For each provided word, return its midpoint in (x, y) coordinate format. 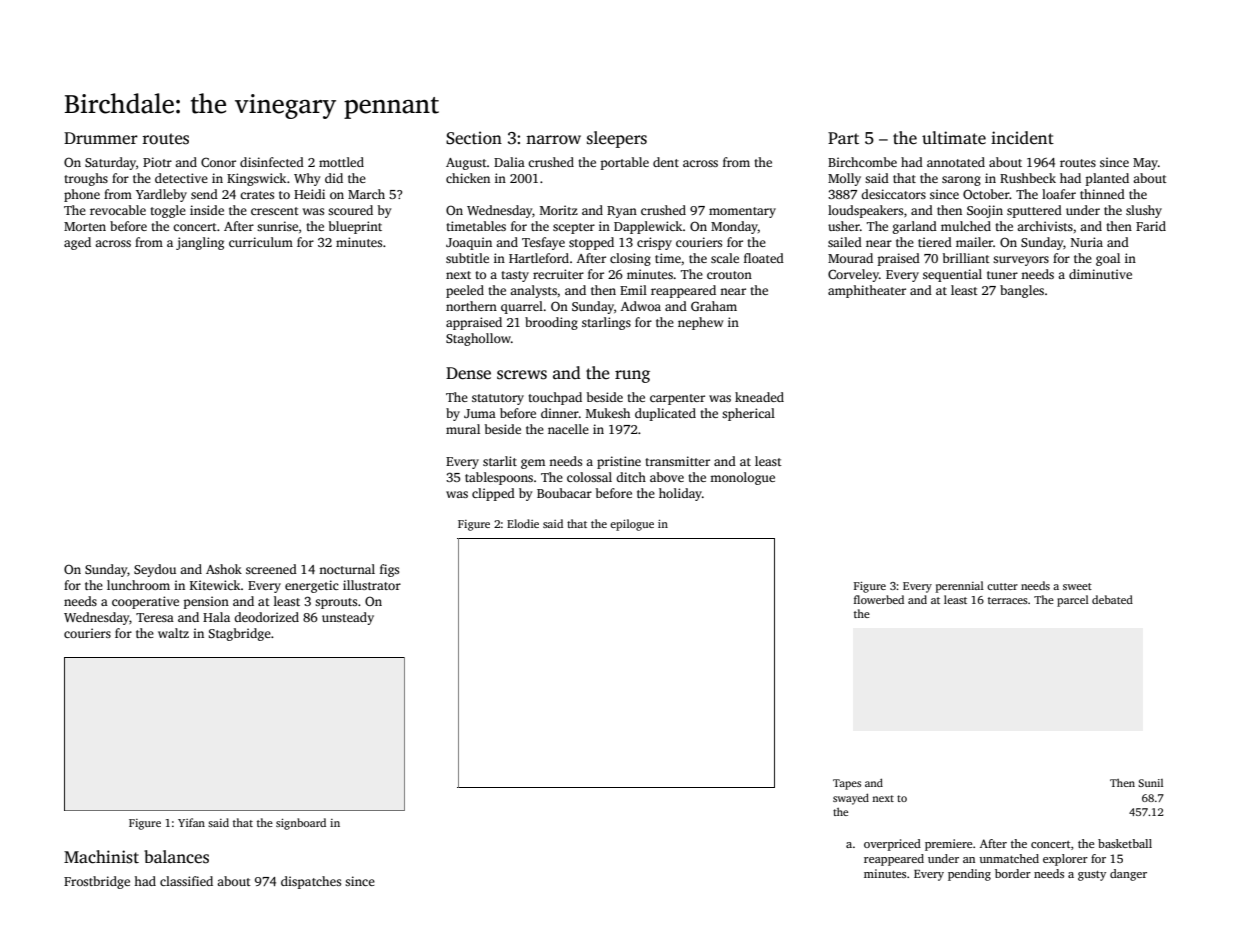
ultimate (954, 138)
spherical (748, 414)
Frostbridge (97, 882)
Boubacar (564, 493)
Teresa (155, 617)
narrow (553, 140)
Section (474, 138)
